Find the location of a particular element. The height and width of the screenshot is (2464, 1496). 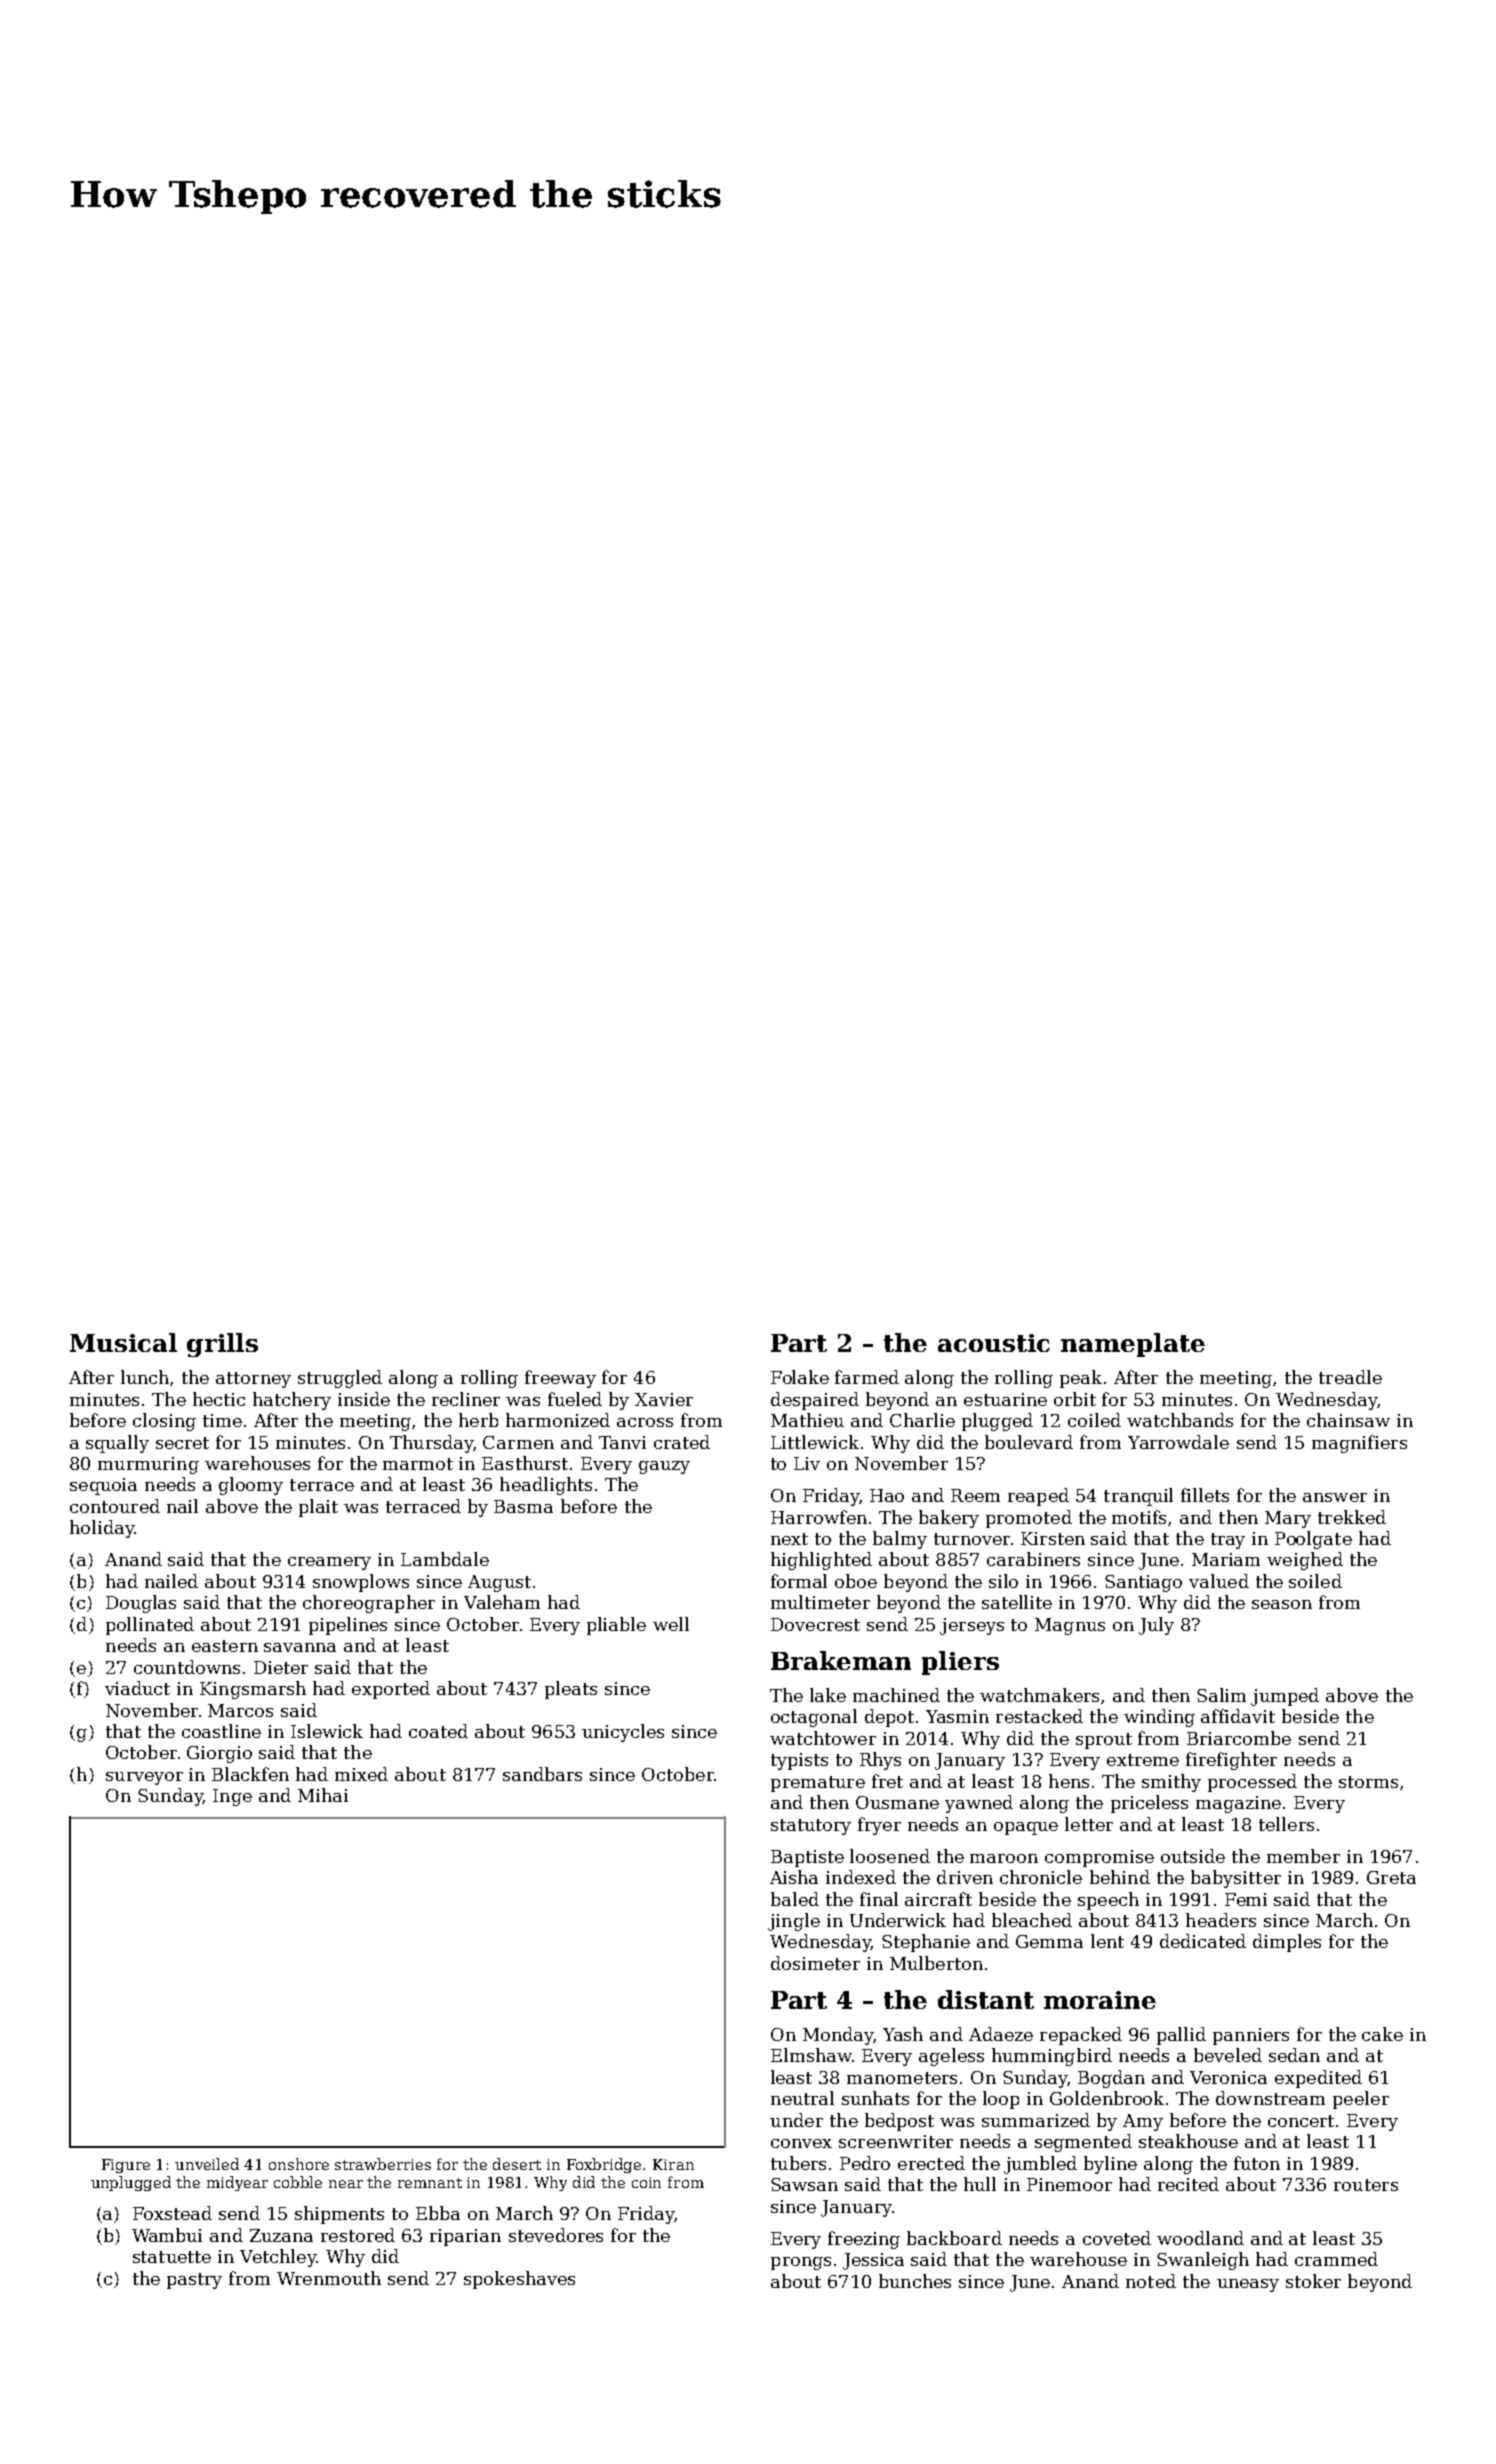

gloomy is located at coordinates (251, 1486).
